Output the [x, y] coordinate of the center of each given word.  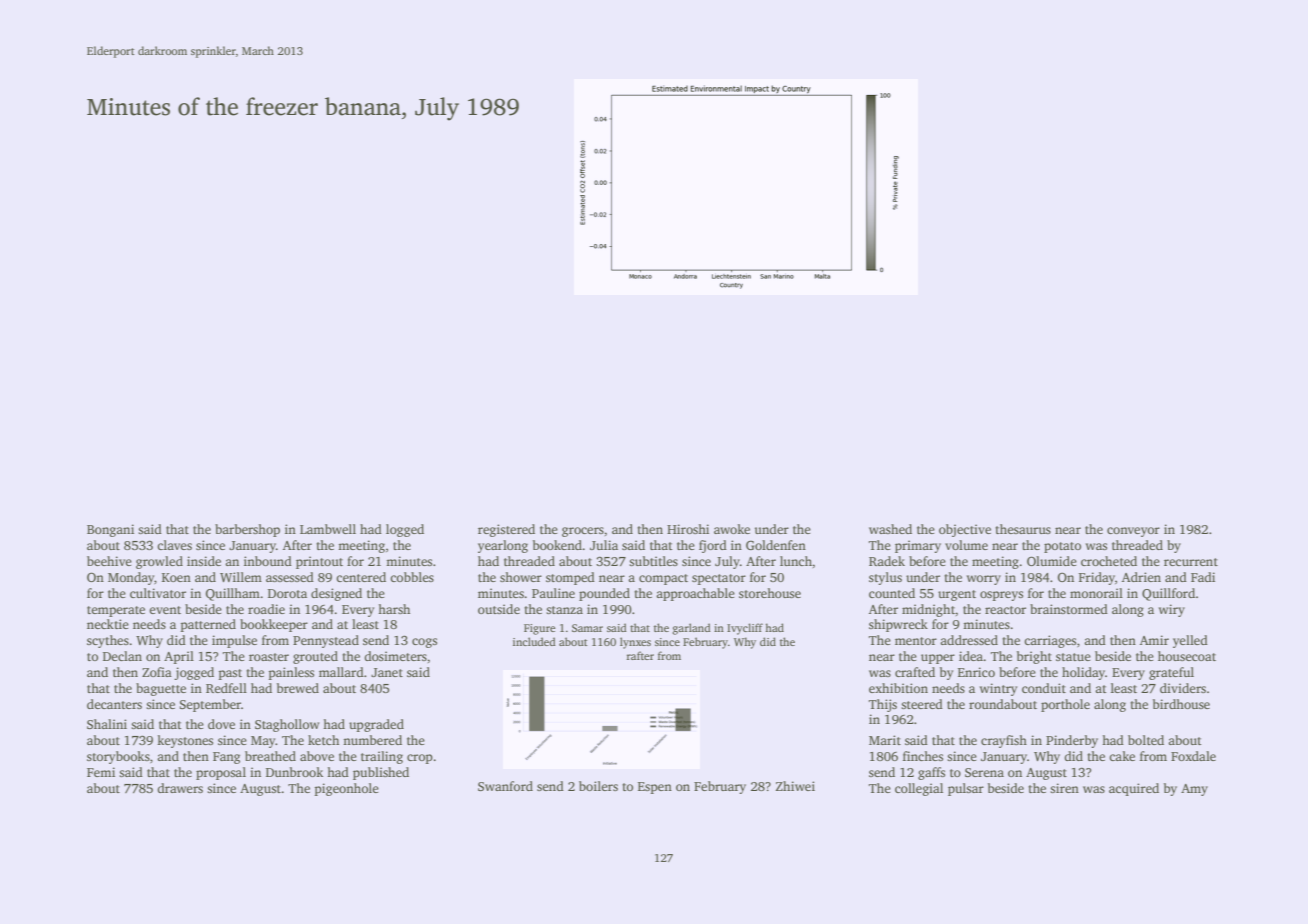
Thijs [883, 705]
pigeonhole [347, 789]
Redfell [226, 688]
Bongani [110, 530]
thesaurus [1023, 529]
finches [923, 756]
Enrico [976, 672]
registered [506, 530]
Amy [1194, 790]
